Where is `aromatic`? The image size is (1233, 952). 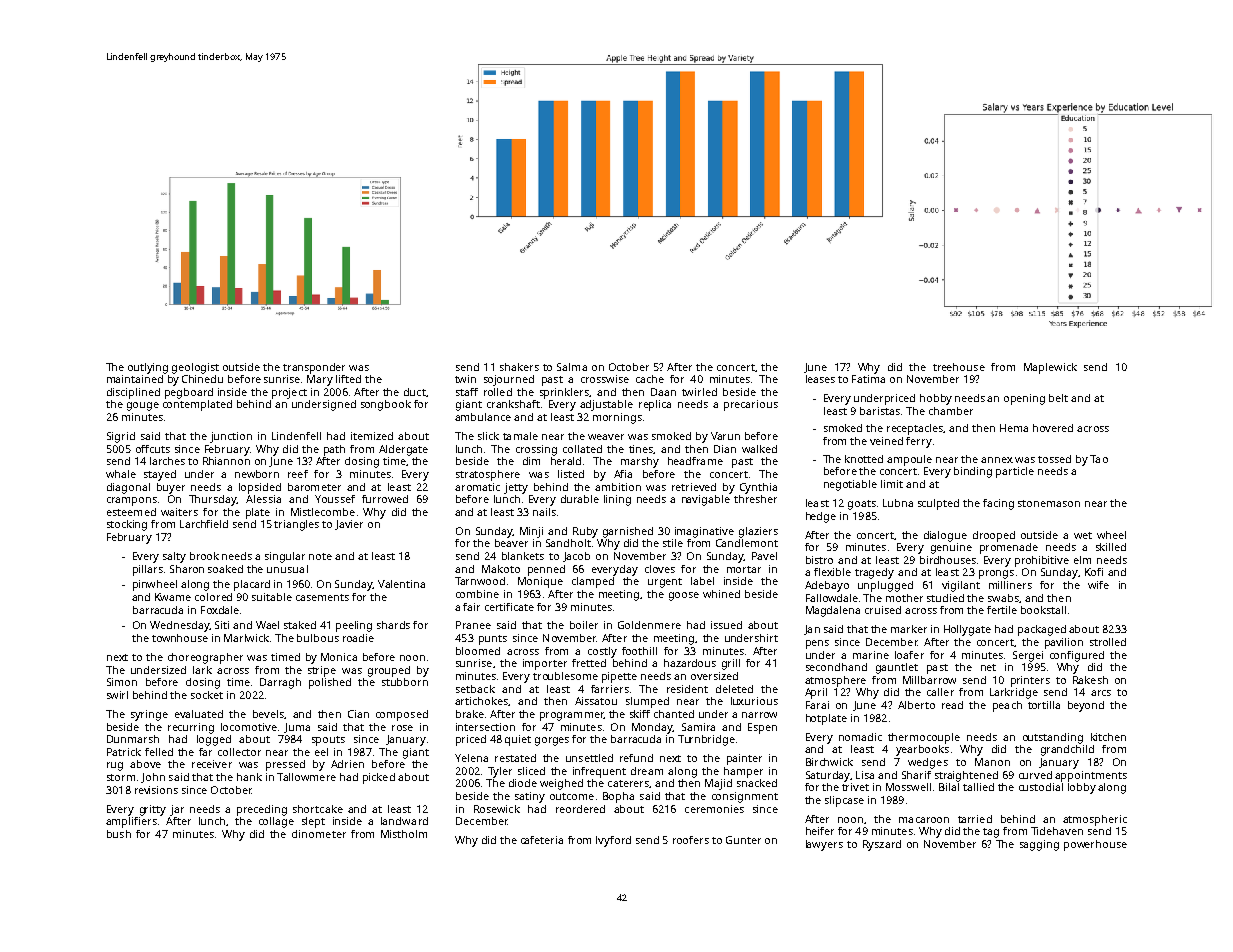
aromatic is located at coordinates (477, 487).
